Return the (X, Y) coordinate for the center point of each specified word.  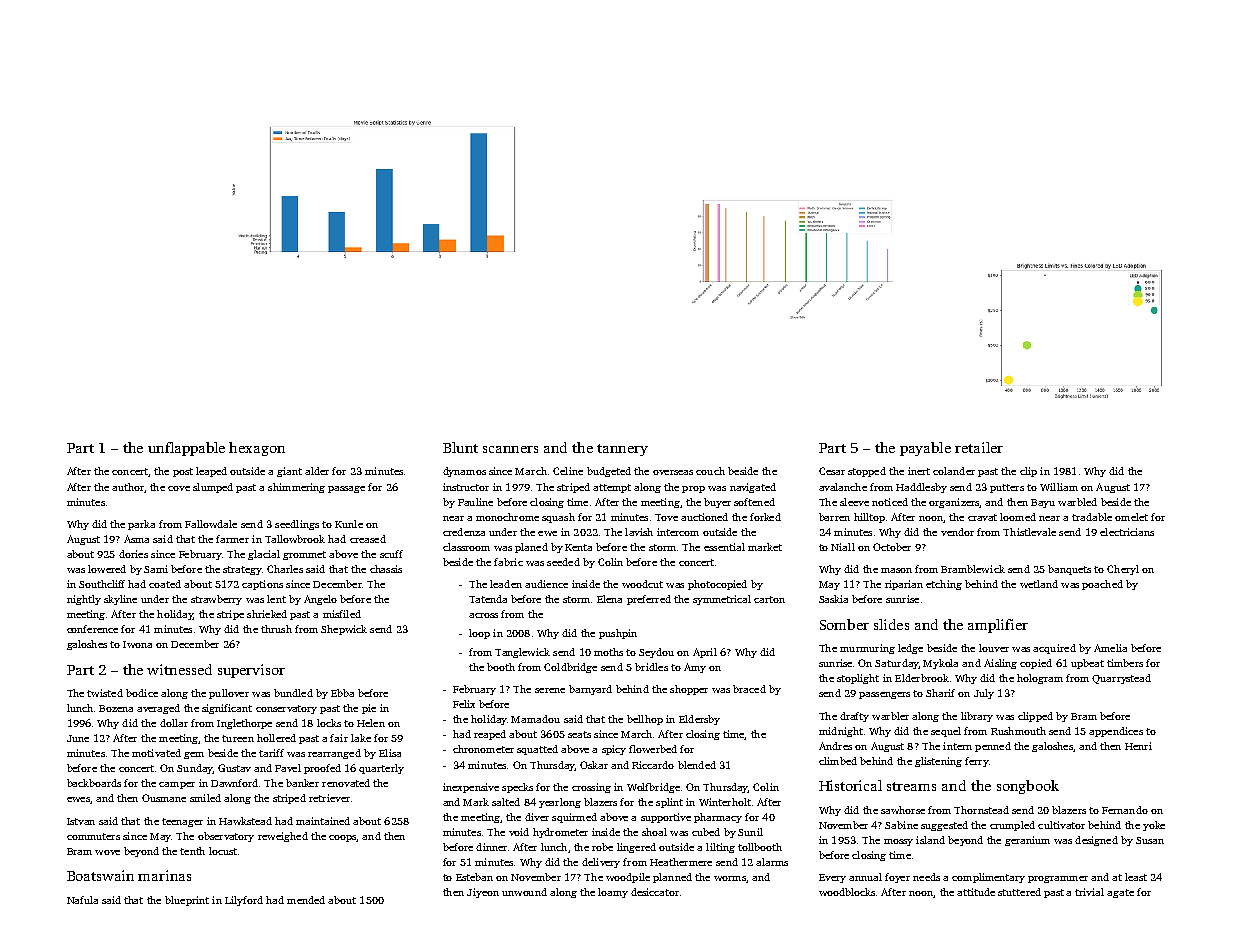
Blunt (460, 447)
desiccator (655, 892)
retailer (979, 447)
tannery (622, 450)
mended (306, 900)
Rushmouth (1018, 731)
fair (339, 738)
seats (579, 734)
